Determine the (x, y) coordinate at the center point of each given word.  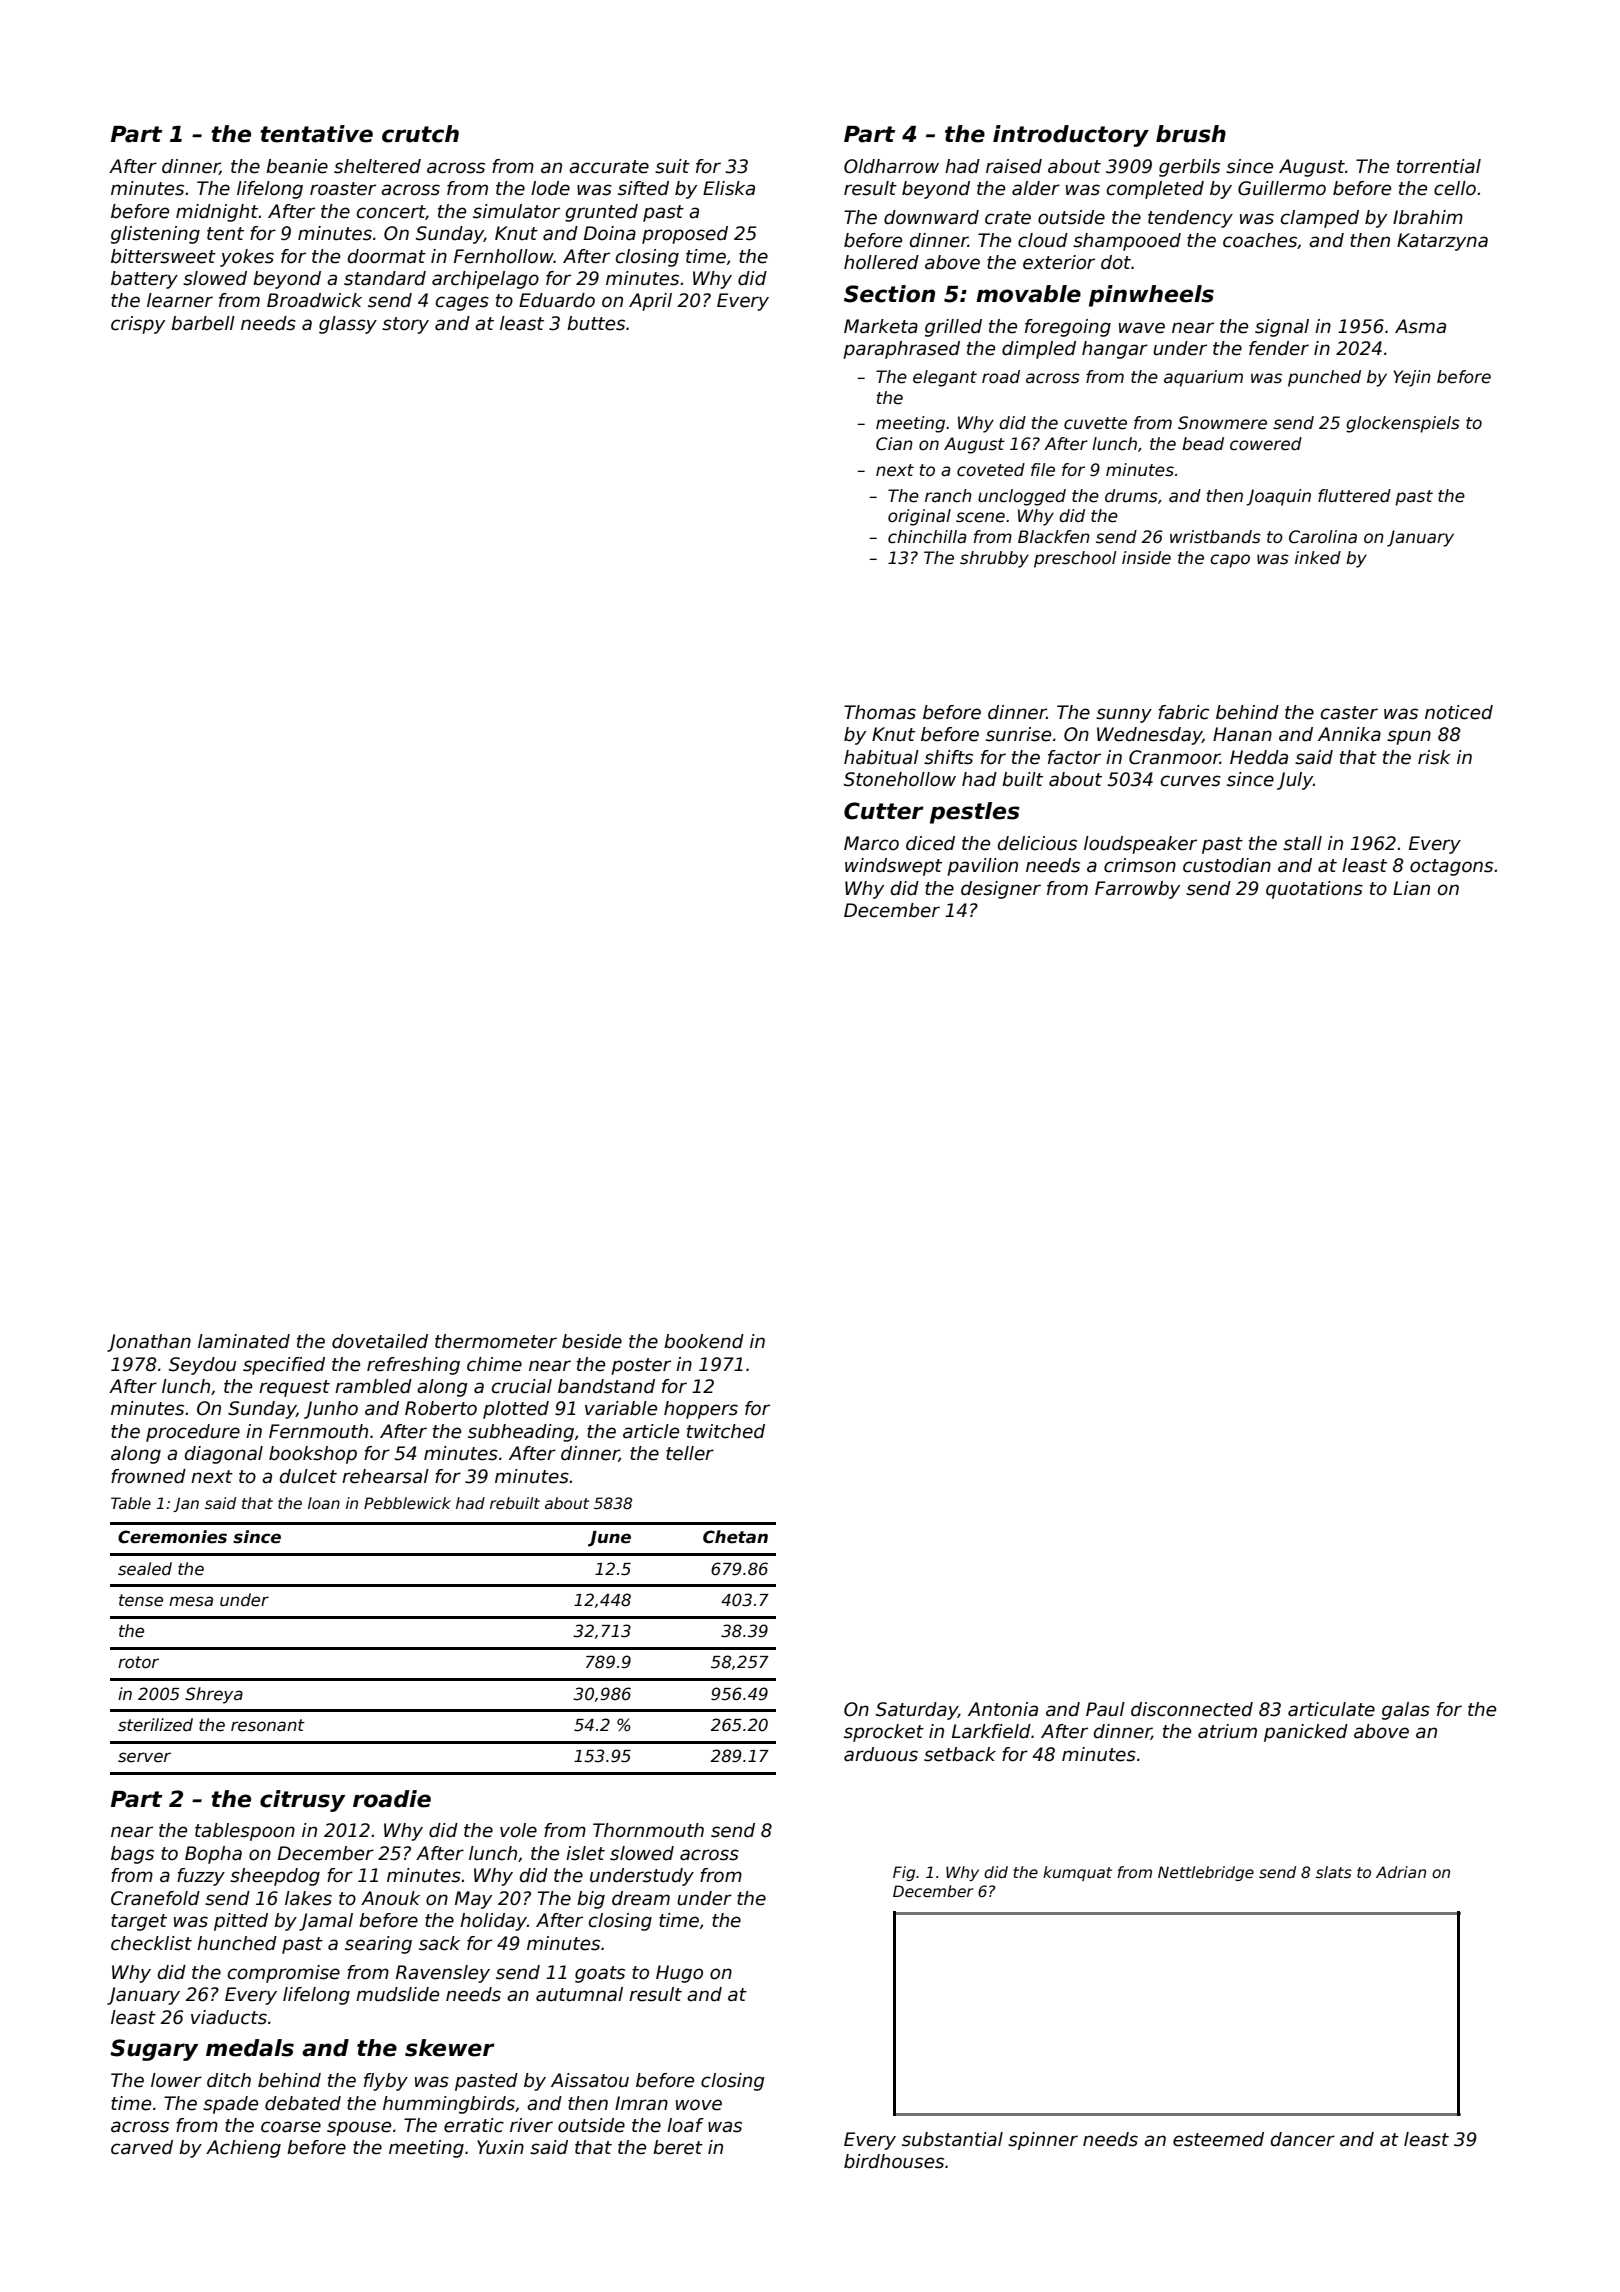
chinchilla (927, 537)
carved (142, 2147)
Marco (871, 843)
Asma (1420, 326)
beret (678, 2147)
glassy (348, 325)
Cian (894, 444)
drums (1131, 496)
